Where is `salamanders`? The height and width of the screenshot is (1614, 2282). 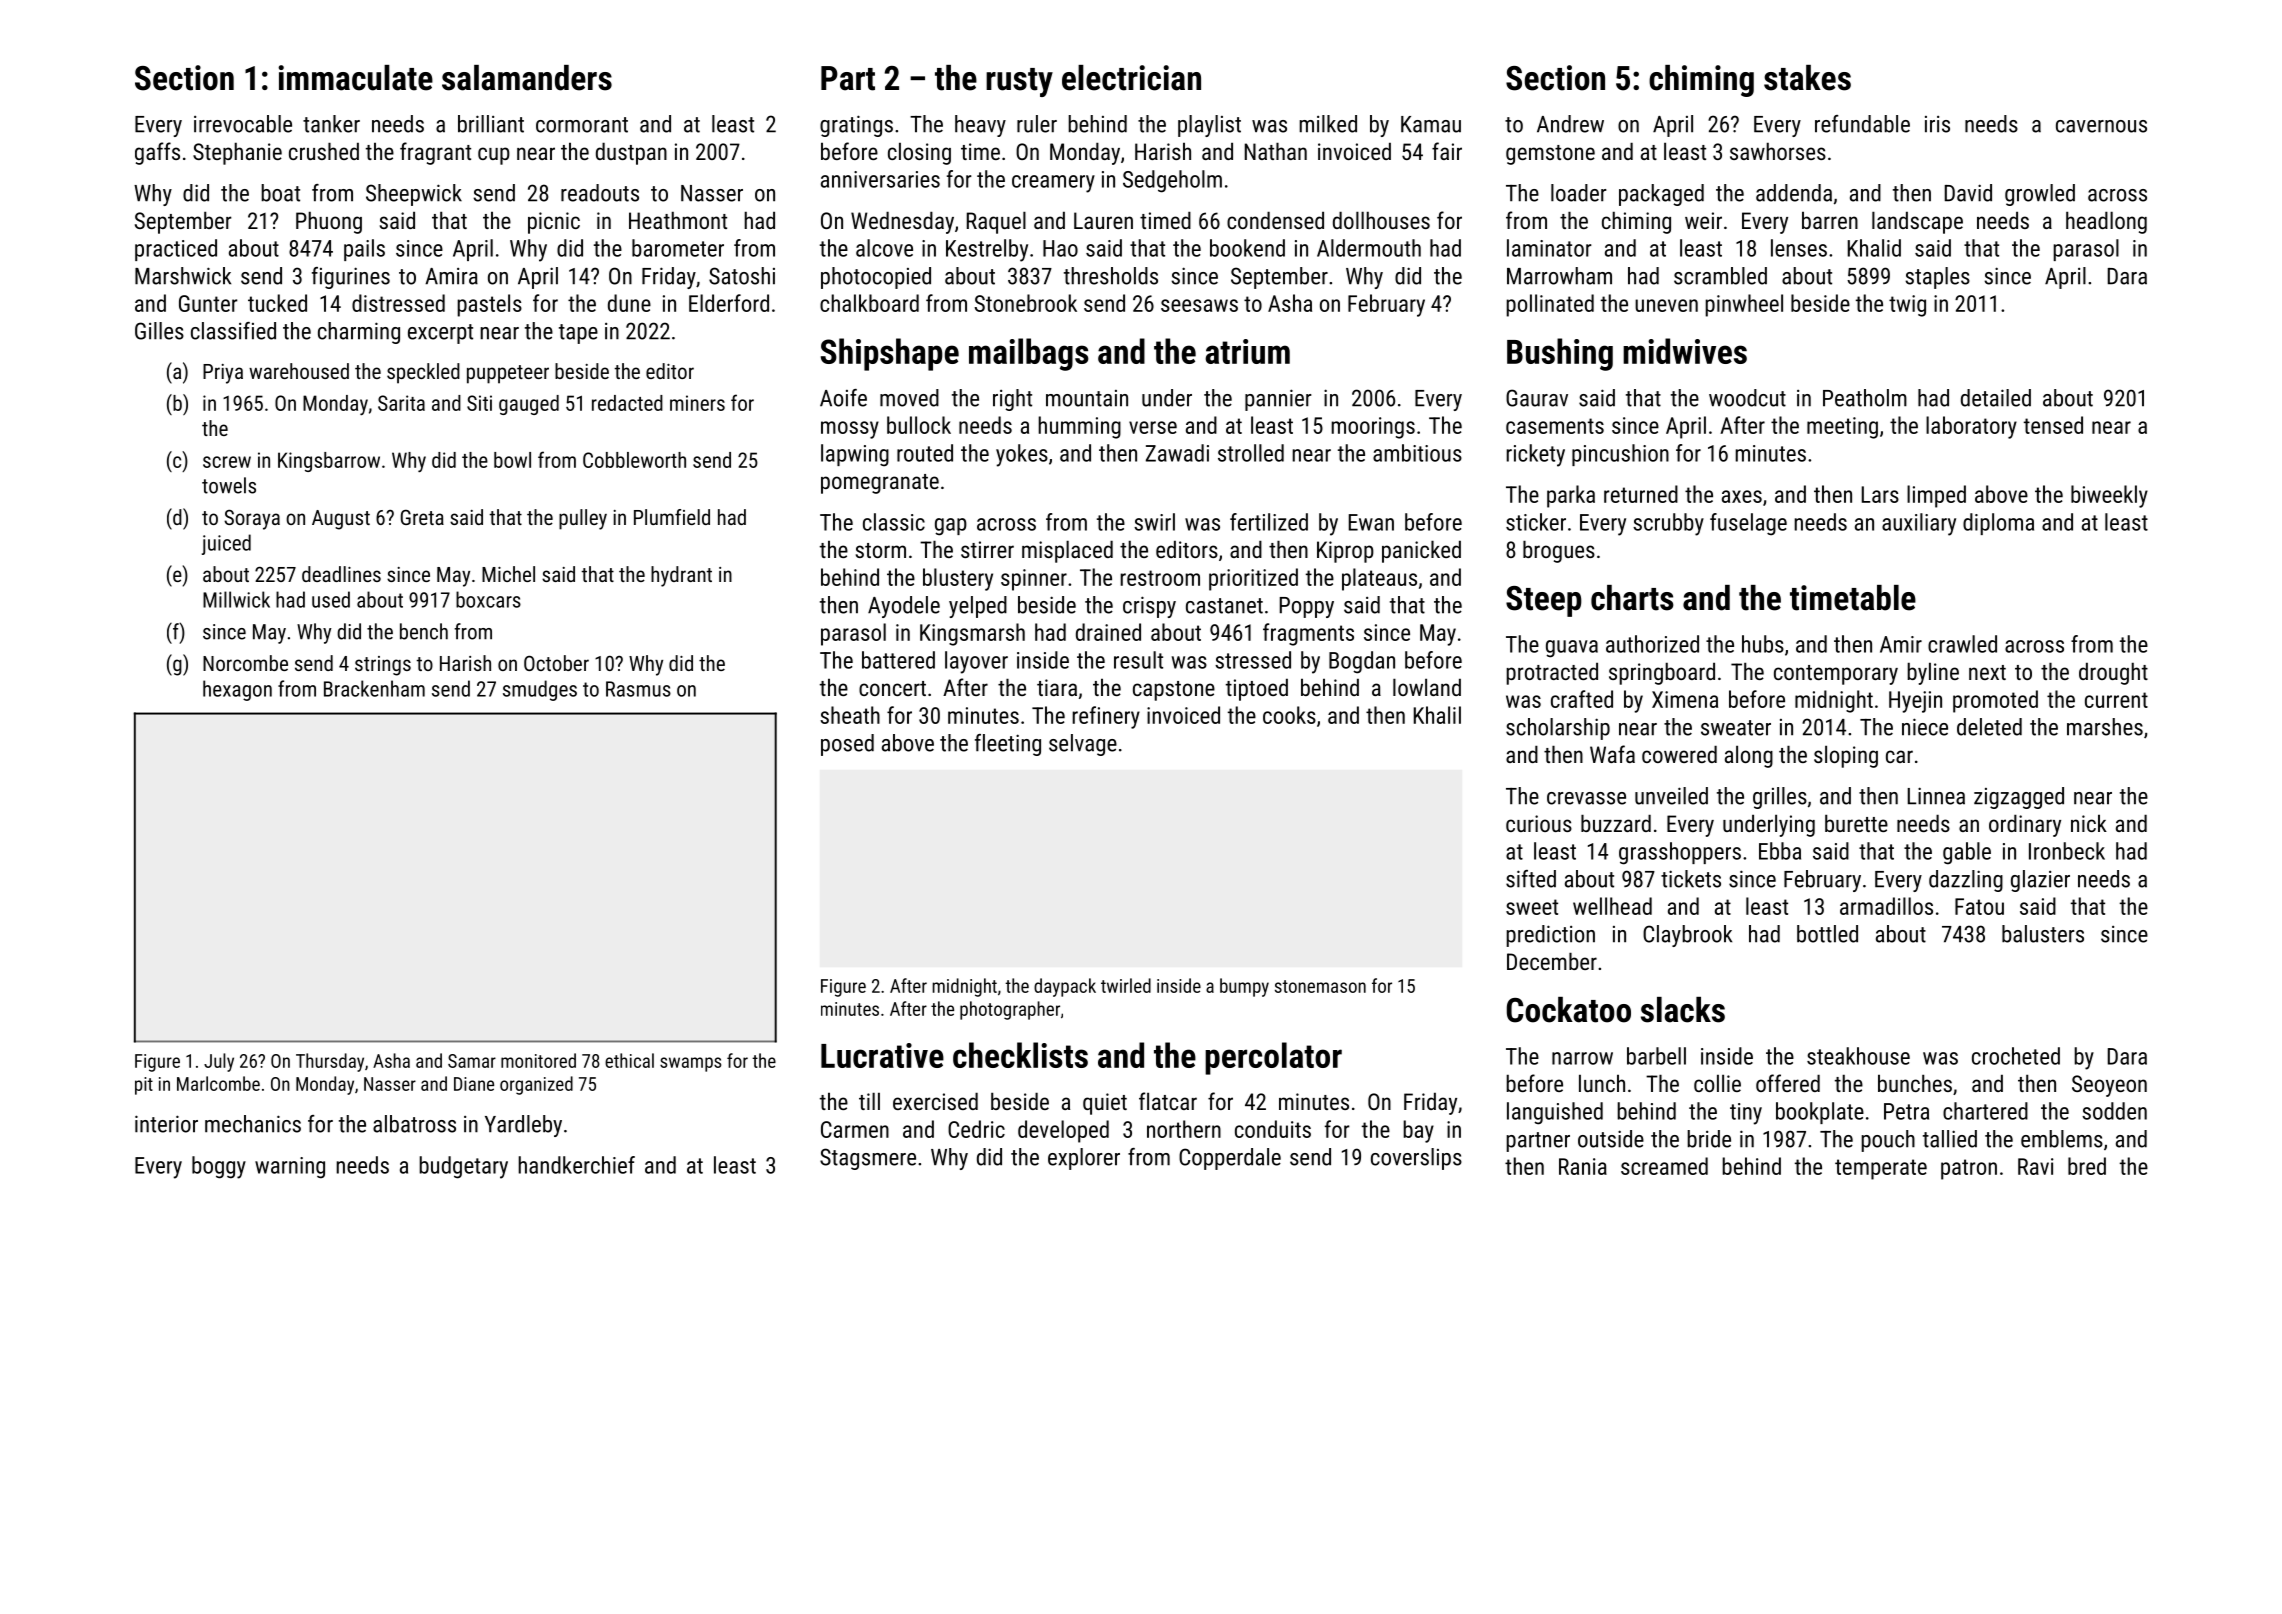 salamanders is located at coordinates (527, 78).
